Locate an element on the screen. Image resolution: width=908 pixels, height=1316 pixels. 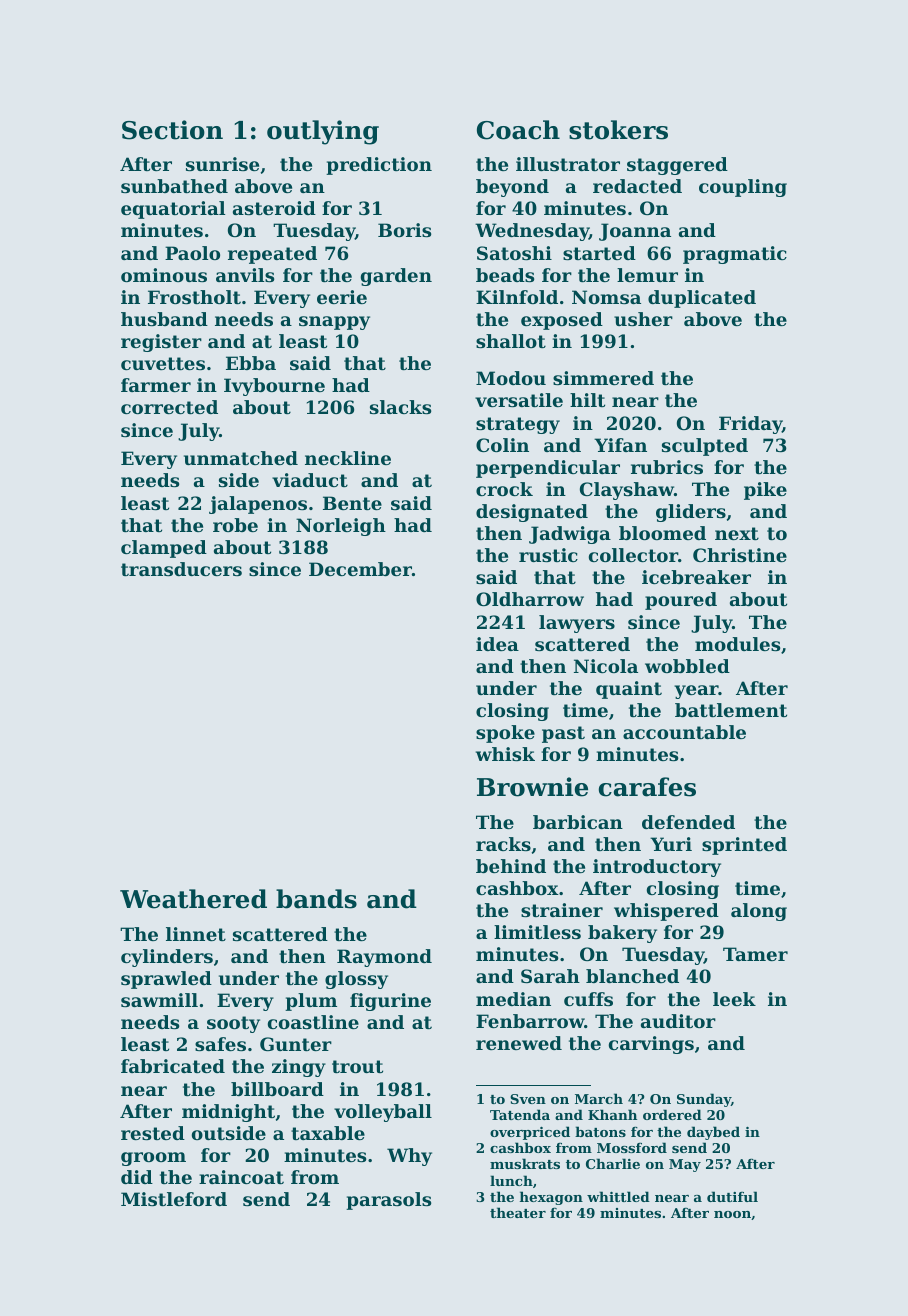
raincoat is located at coordinates (241, 1177).
